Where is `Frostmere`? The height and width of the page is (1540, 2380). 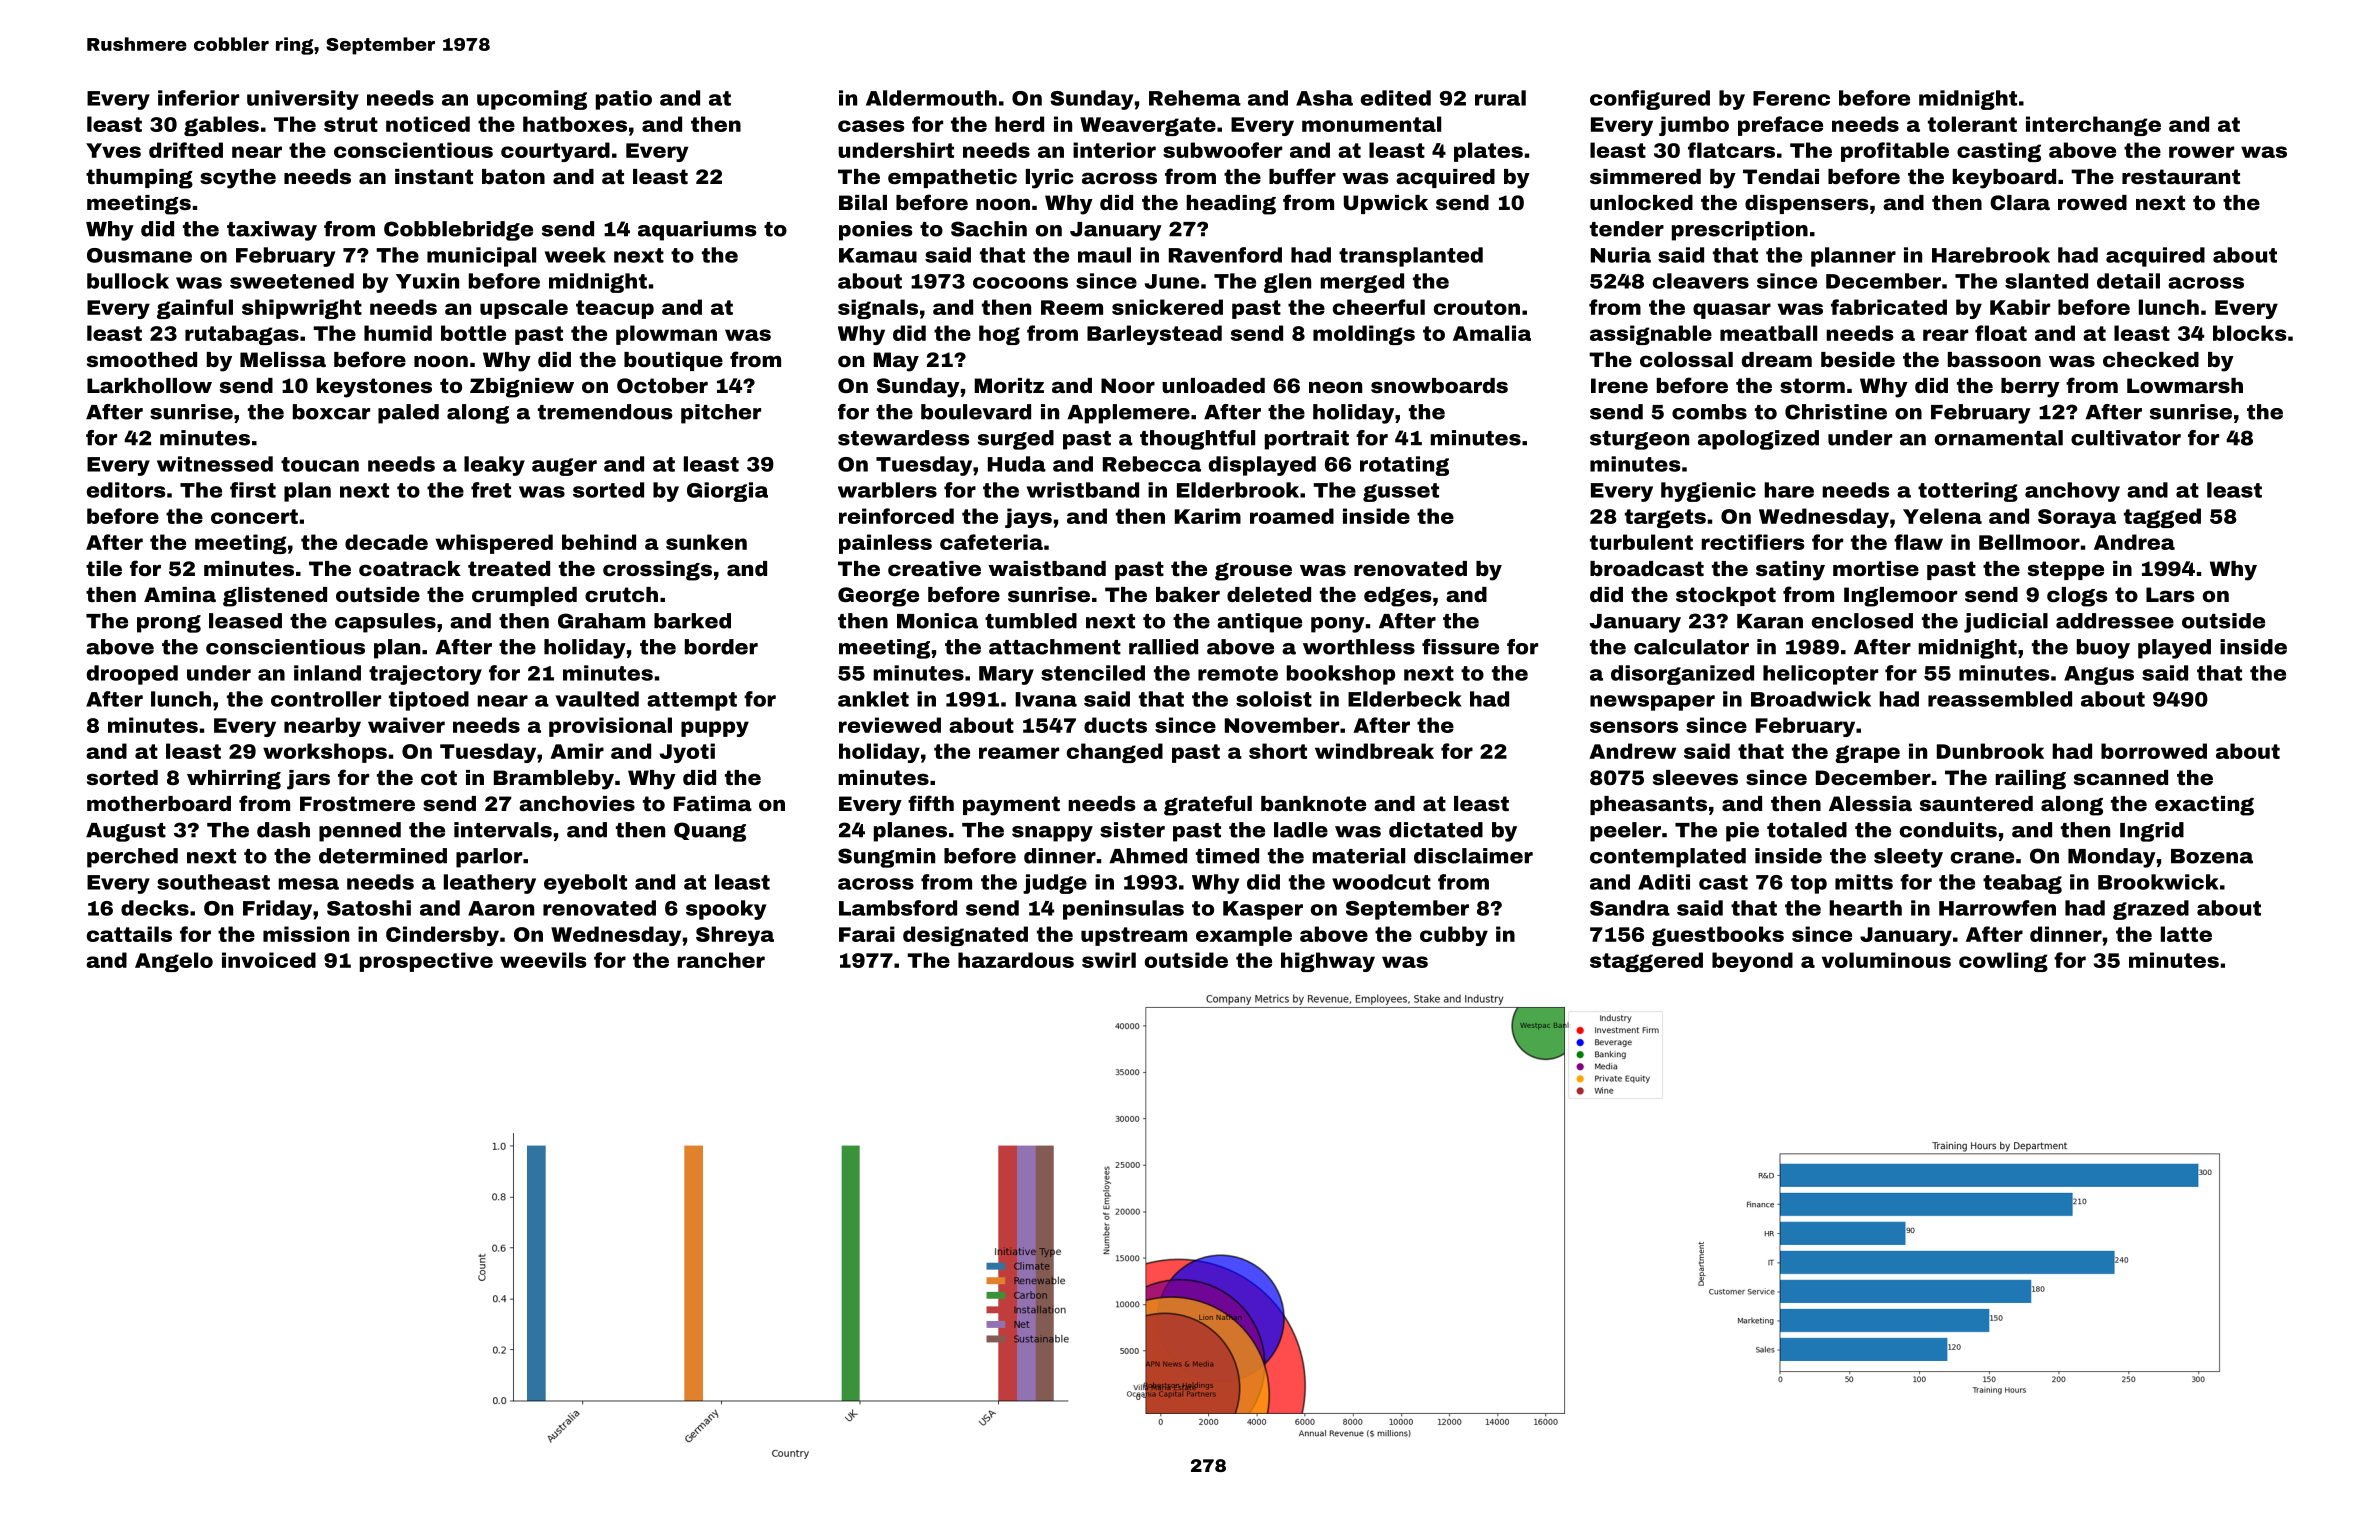
Frostmere is located at coordinates (357, 803).
